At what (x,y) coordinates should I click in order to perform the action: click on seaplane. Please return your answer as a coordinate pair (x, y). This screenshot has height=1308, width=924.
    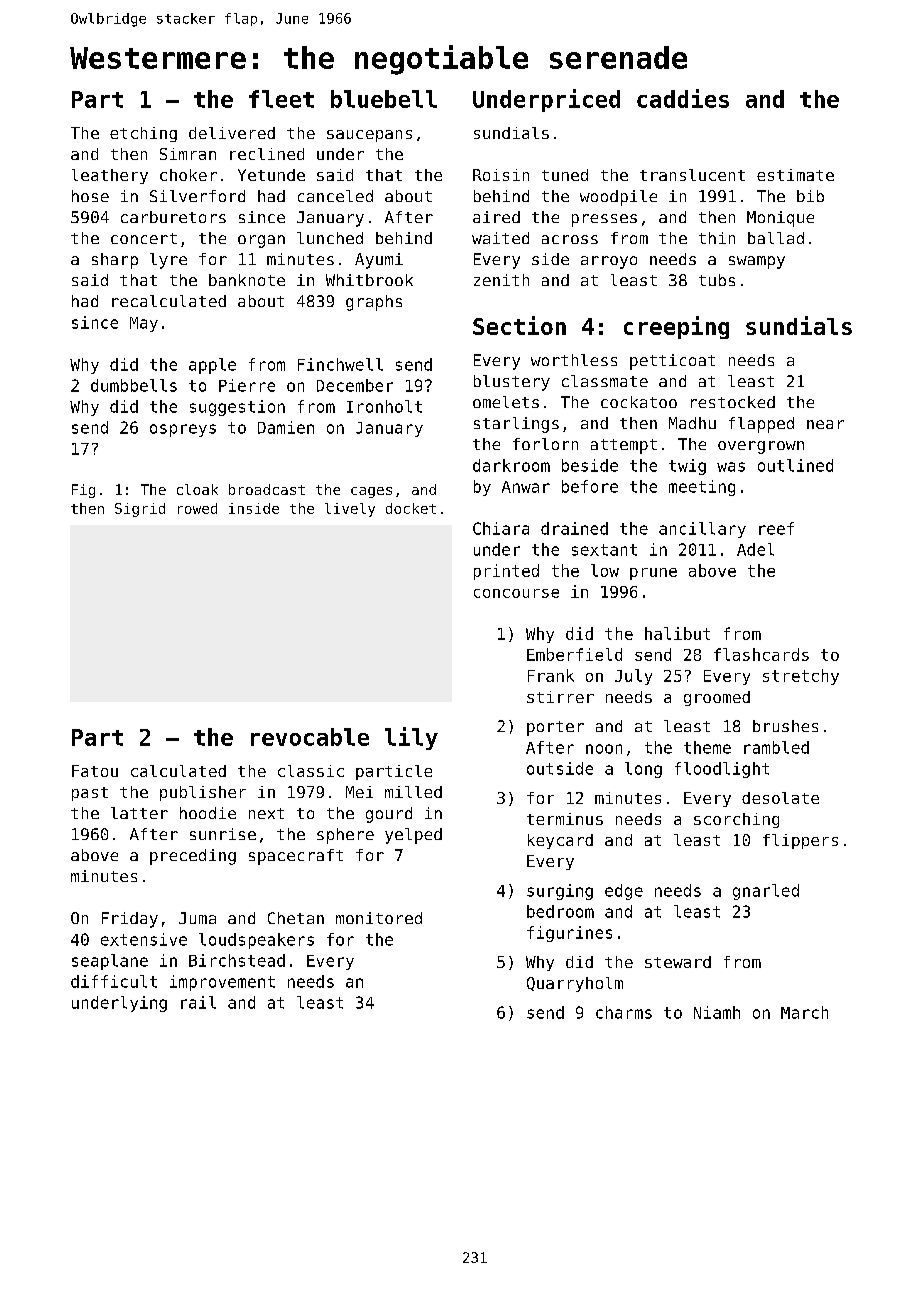
    Looking at the image, I should click on (110, 962).
